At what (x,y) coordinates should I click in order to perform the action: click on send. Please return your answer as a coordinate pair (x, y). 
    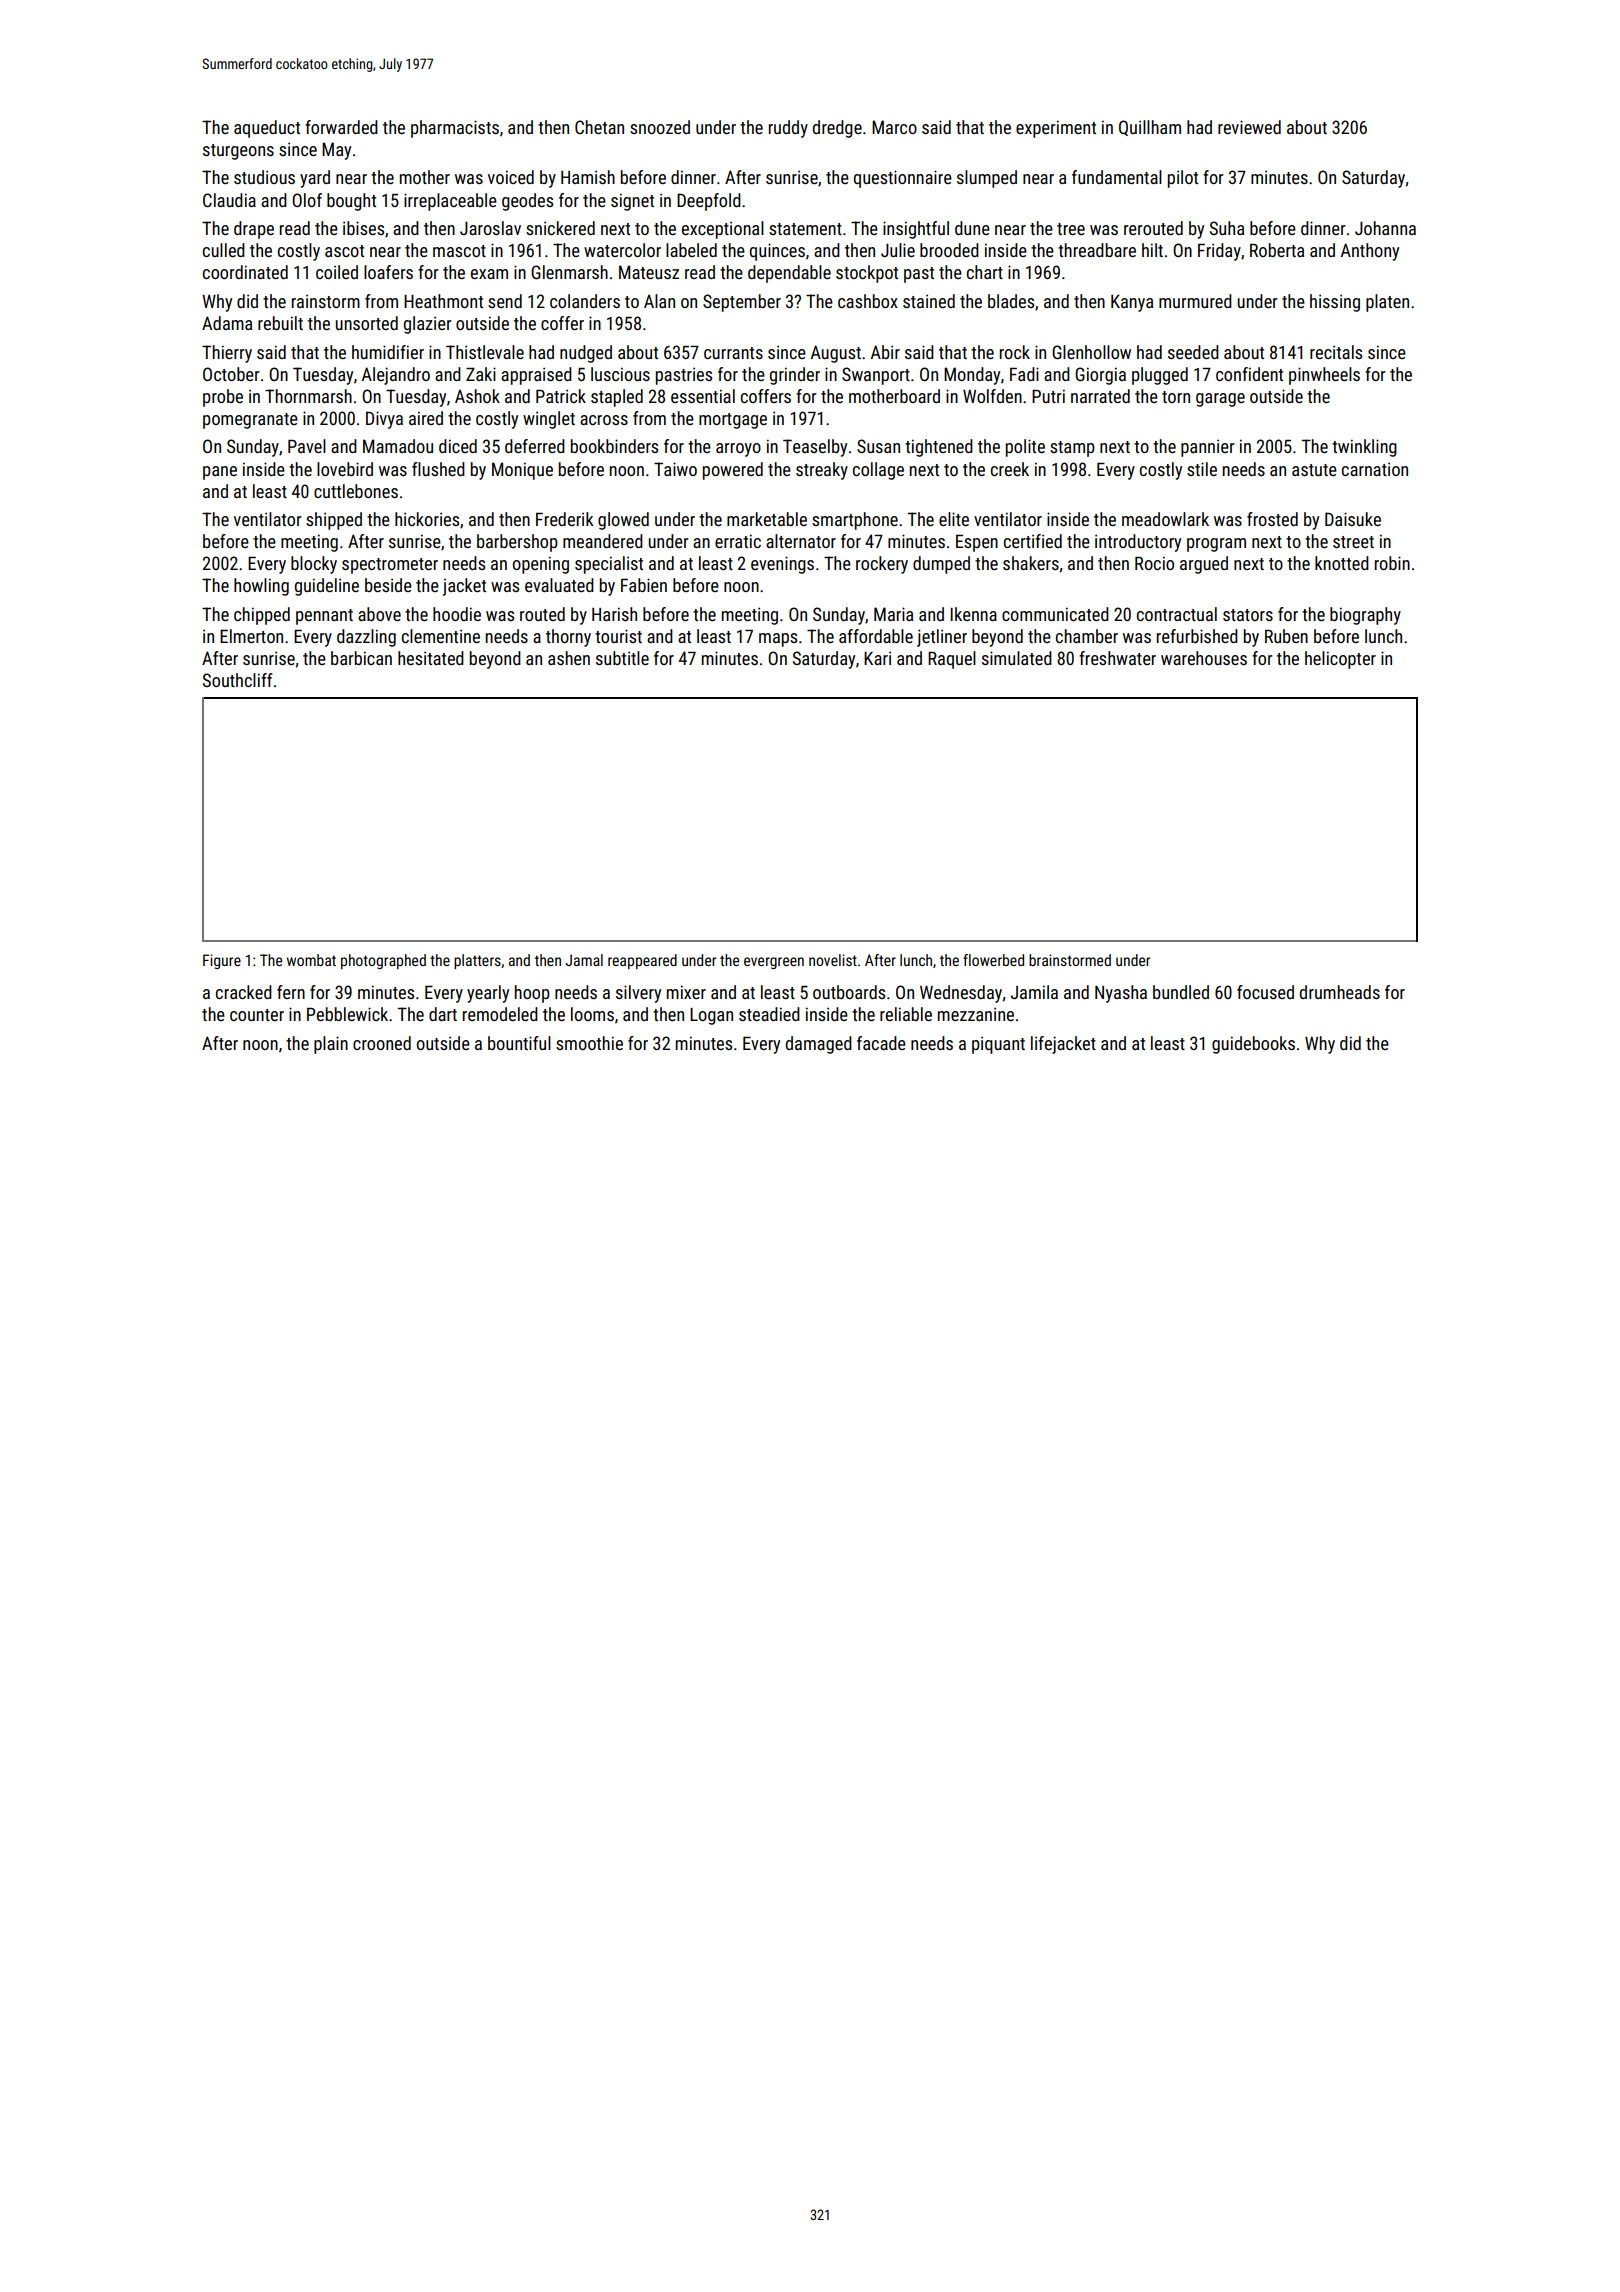
    Looking at the image, I should click on (505, 301).
